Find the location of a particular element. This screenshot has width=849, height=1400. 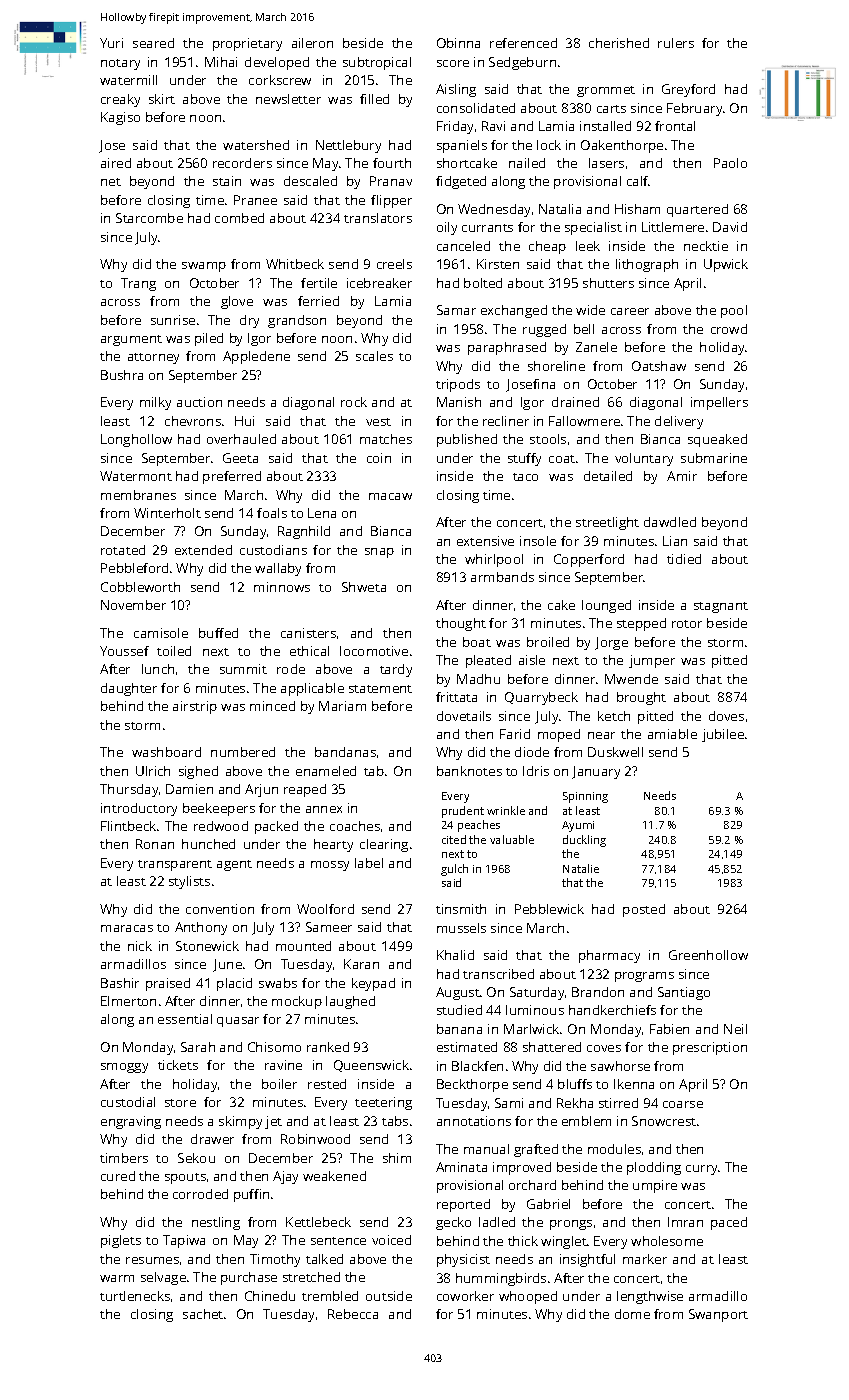

frontal is located at coordinates (675, 126).
